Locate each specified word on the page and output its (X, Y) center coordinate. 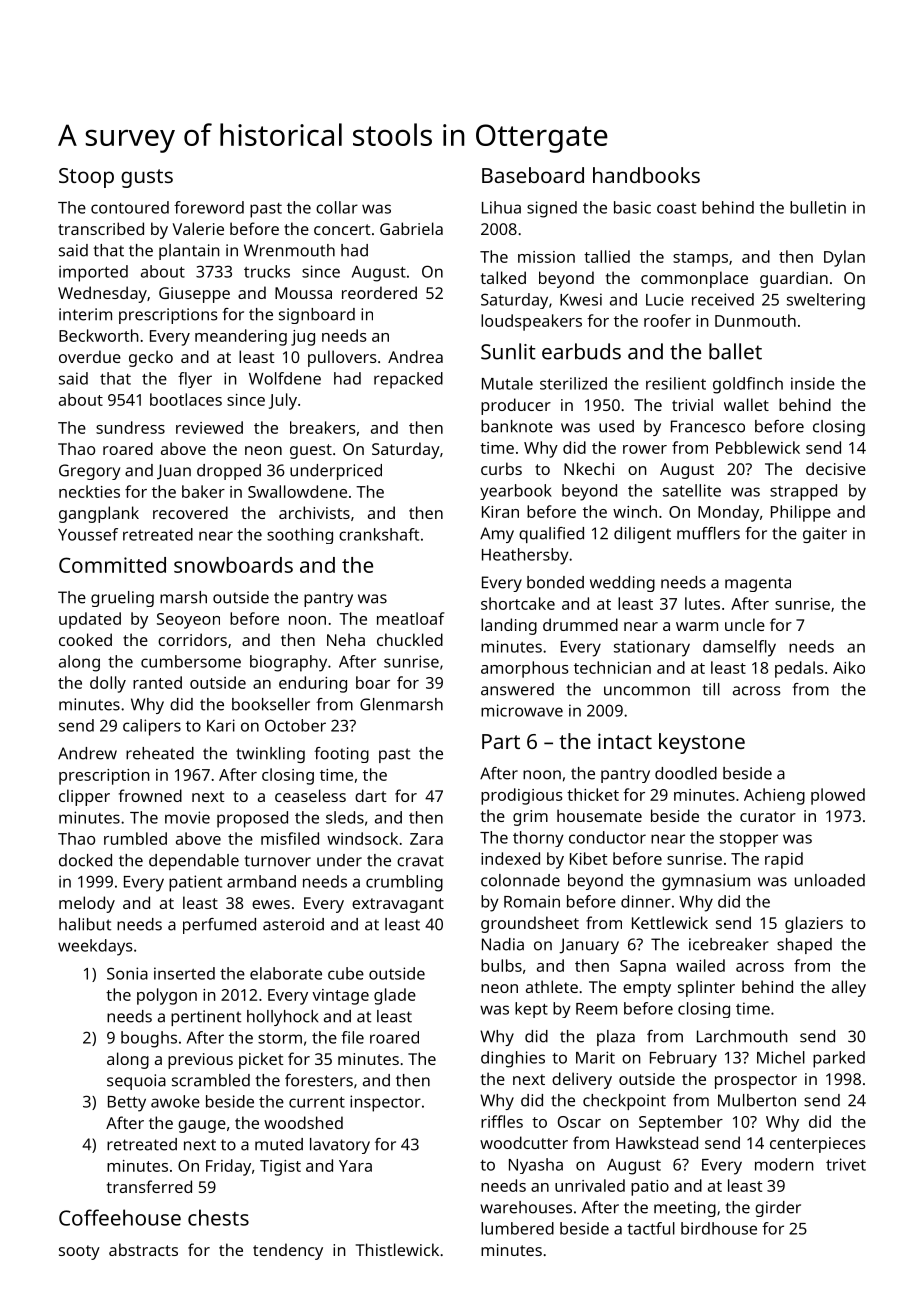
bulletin (818, 207)
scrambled (211, 1080)
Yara (355, 1166)
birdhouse (719, 1228)
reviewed (209, 427)
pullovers (342, 358)
